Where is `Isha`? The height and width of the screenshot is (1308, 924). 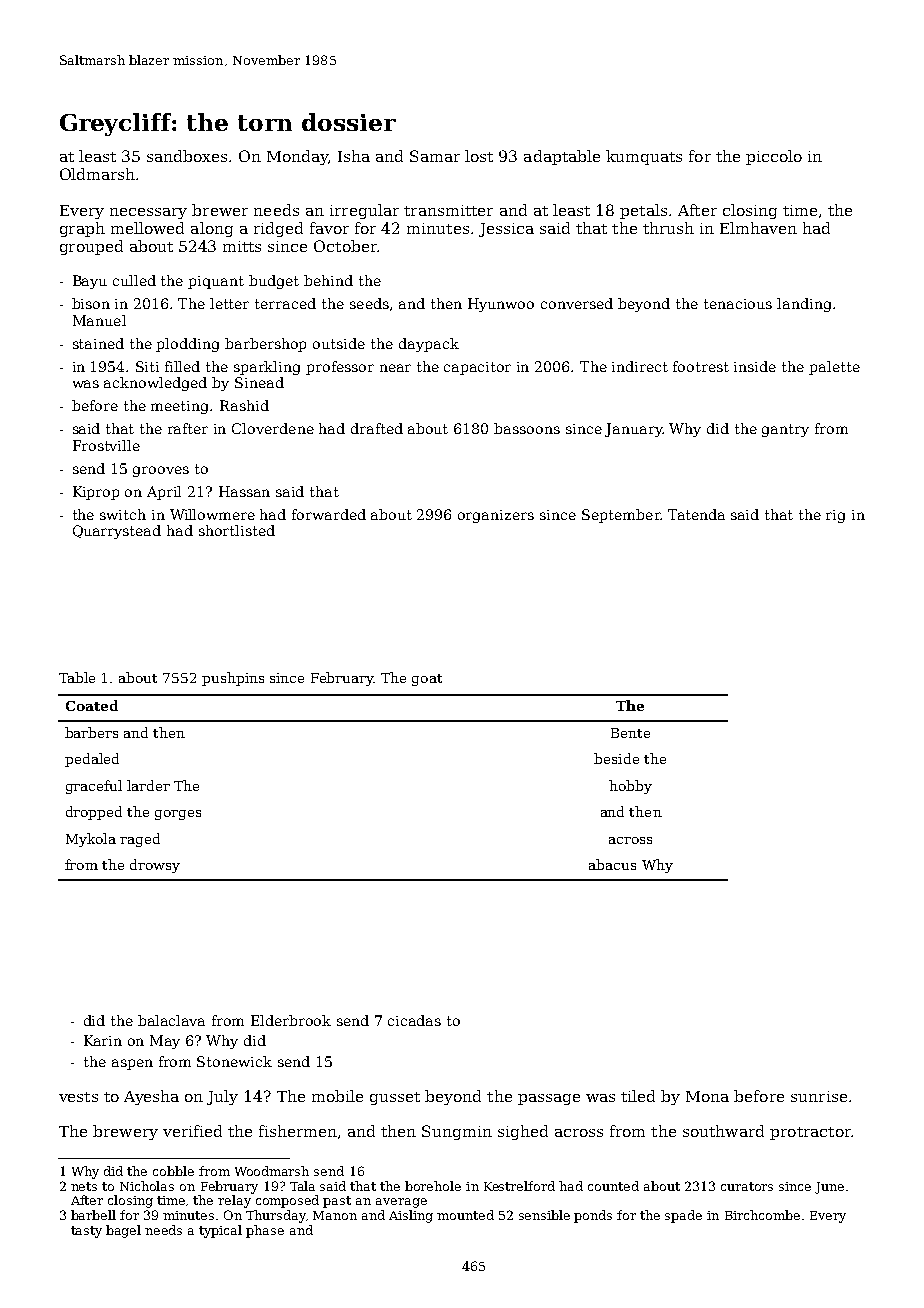 Isha is located at coordinates (354, 156).
